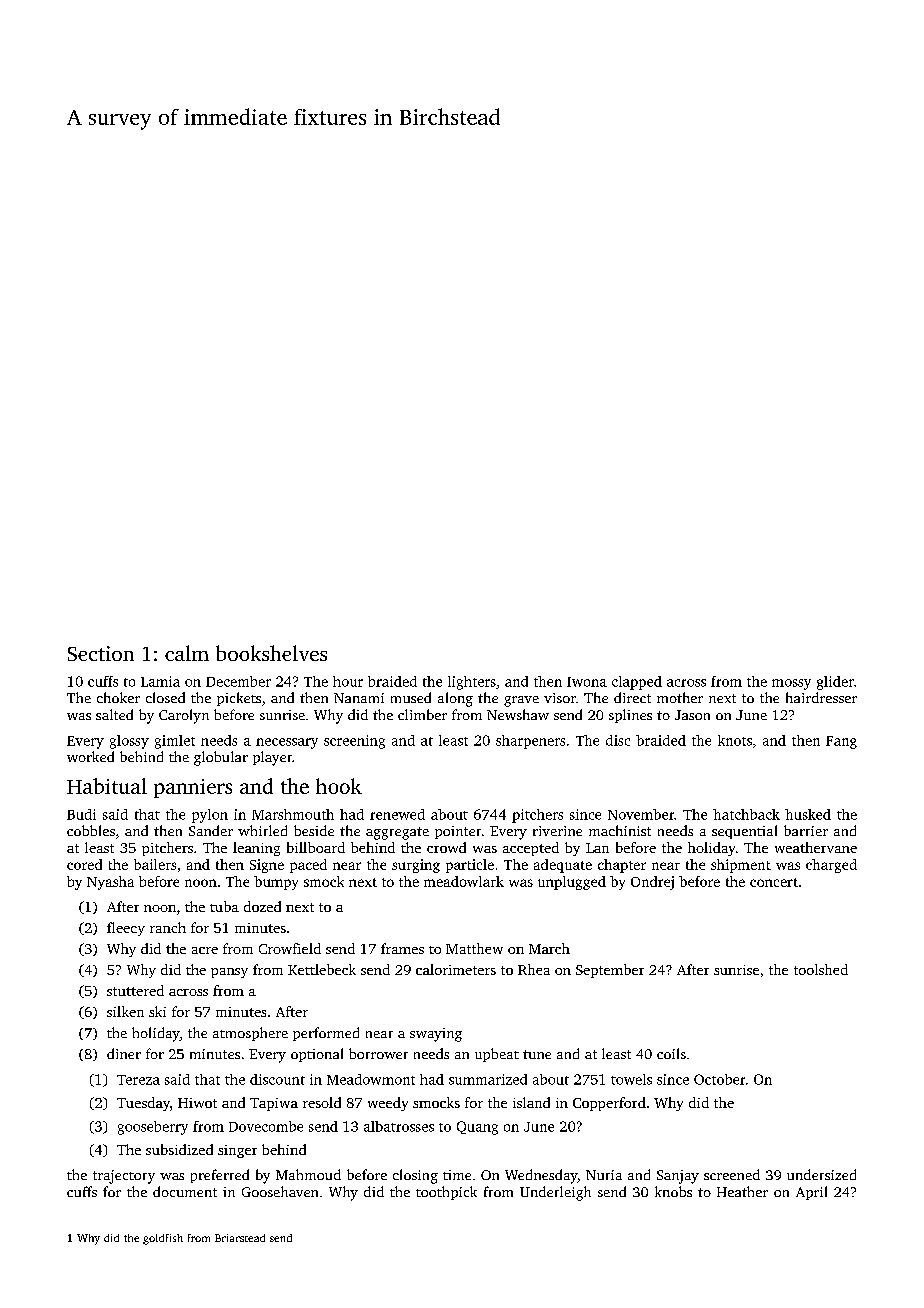 Image resolution: width=924 pixels, height=1308 pixels. I want to click on Underleigh, so click(555, 1193).
